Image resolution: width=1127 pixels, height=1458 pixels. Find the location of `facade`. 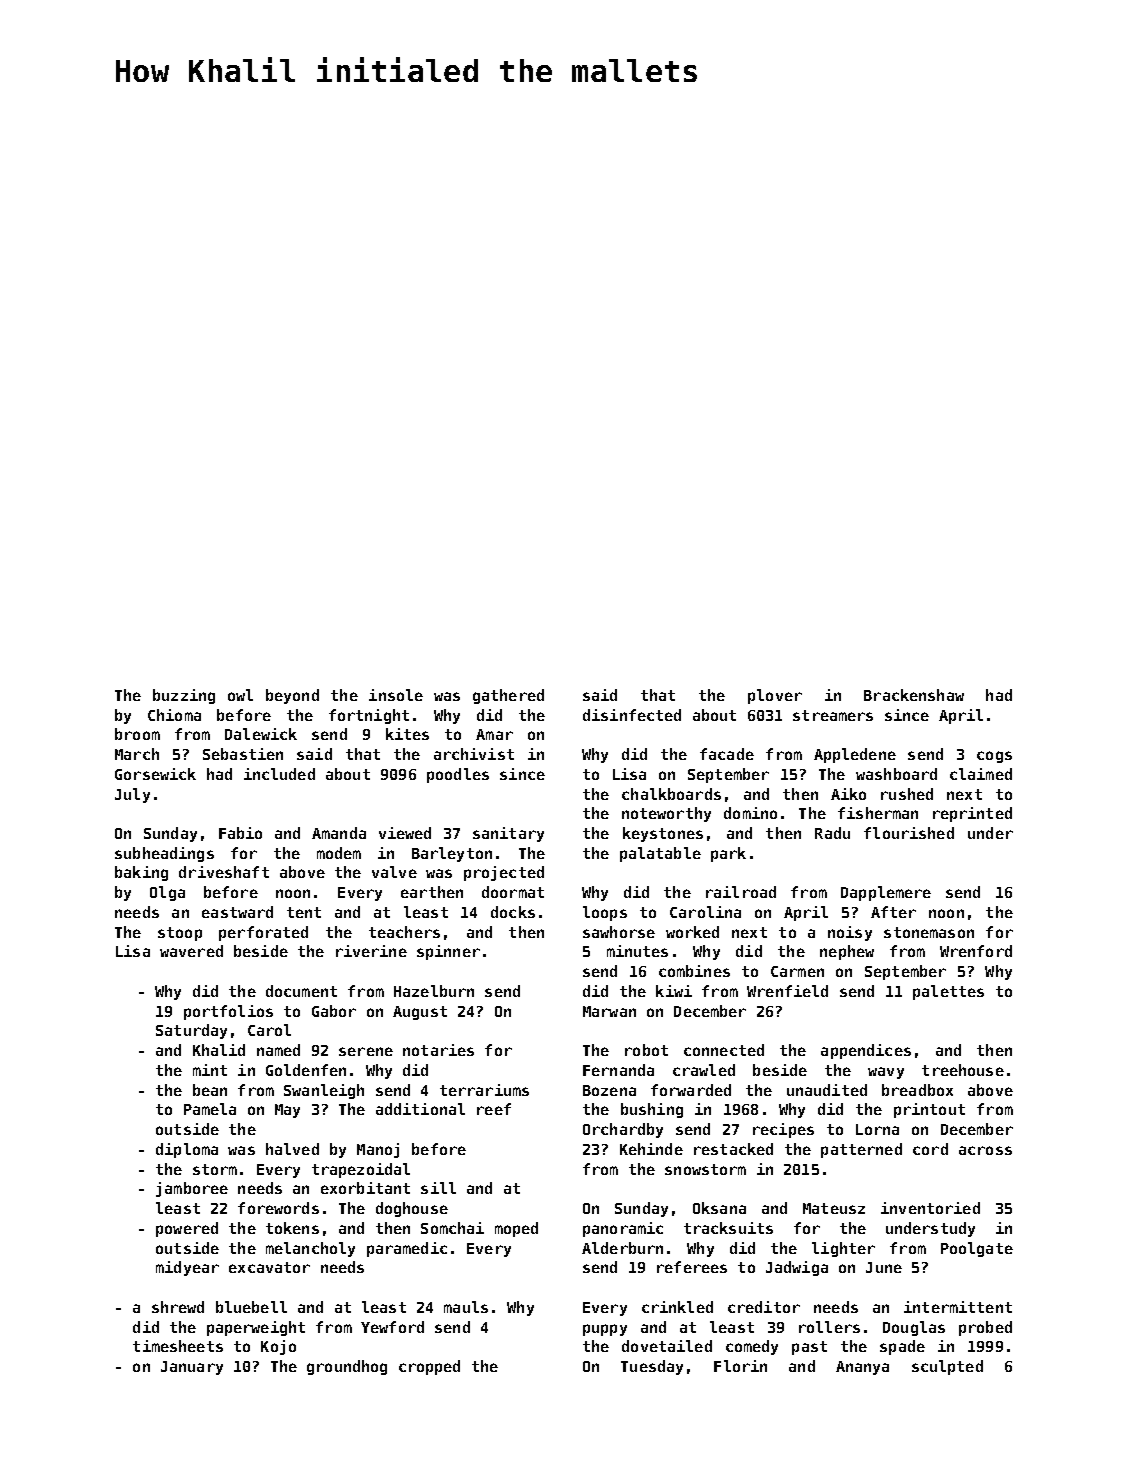

facade is located at coordinates (727, 754).
